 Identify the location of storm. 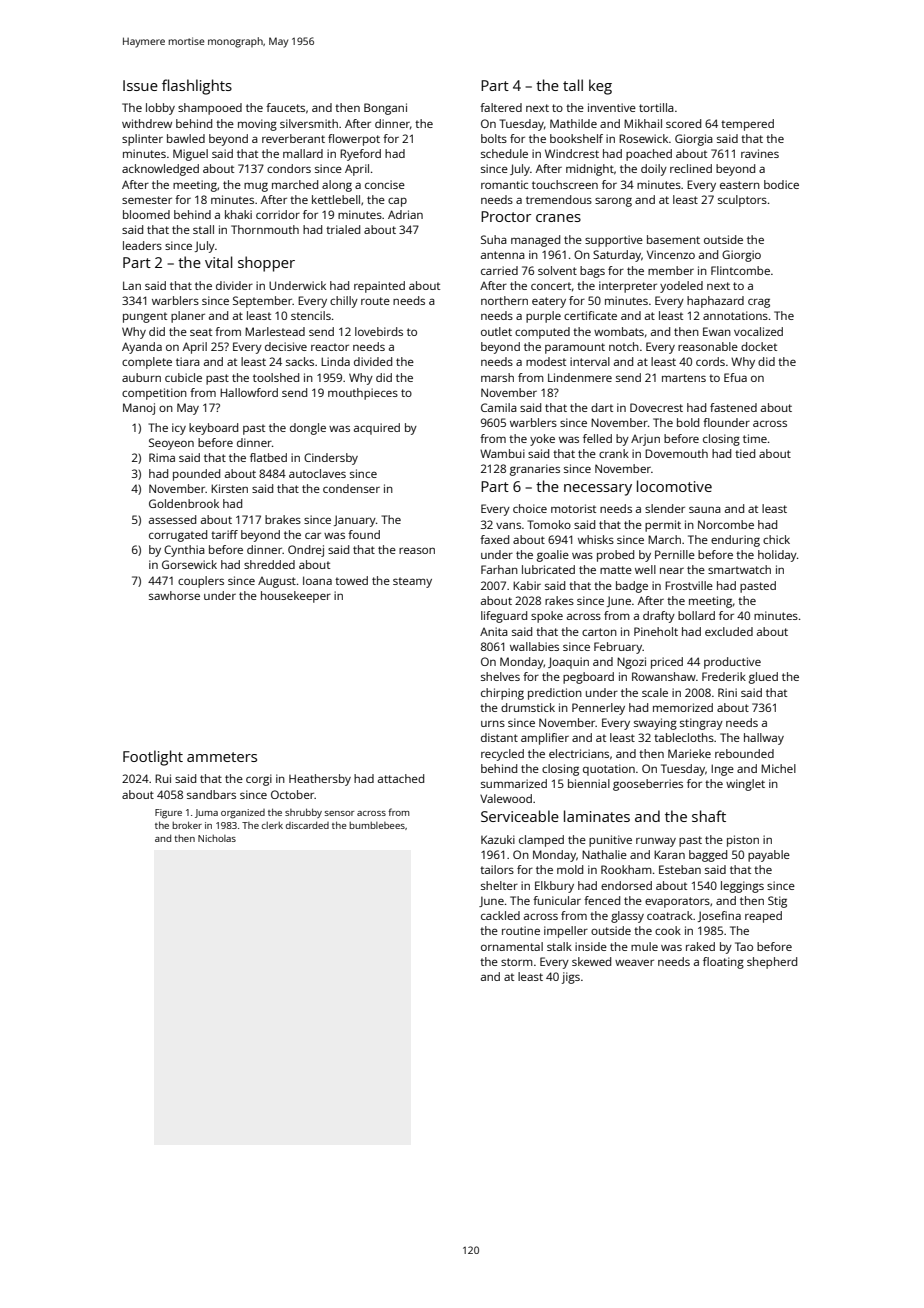
(517, 962).
